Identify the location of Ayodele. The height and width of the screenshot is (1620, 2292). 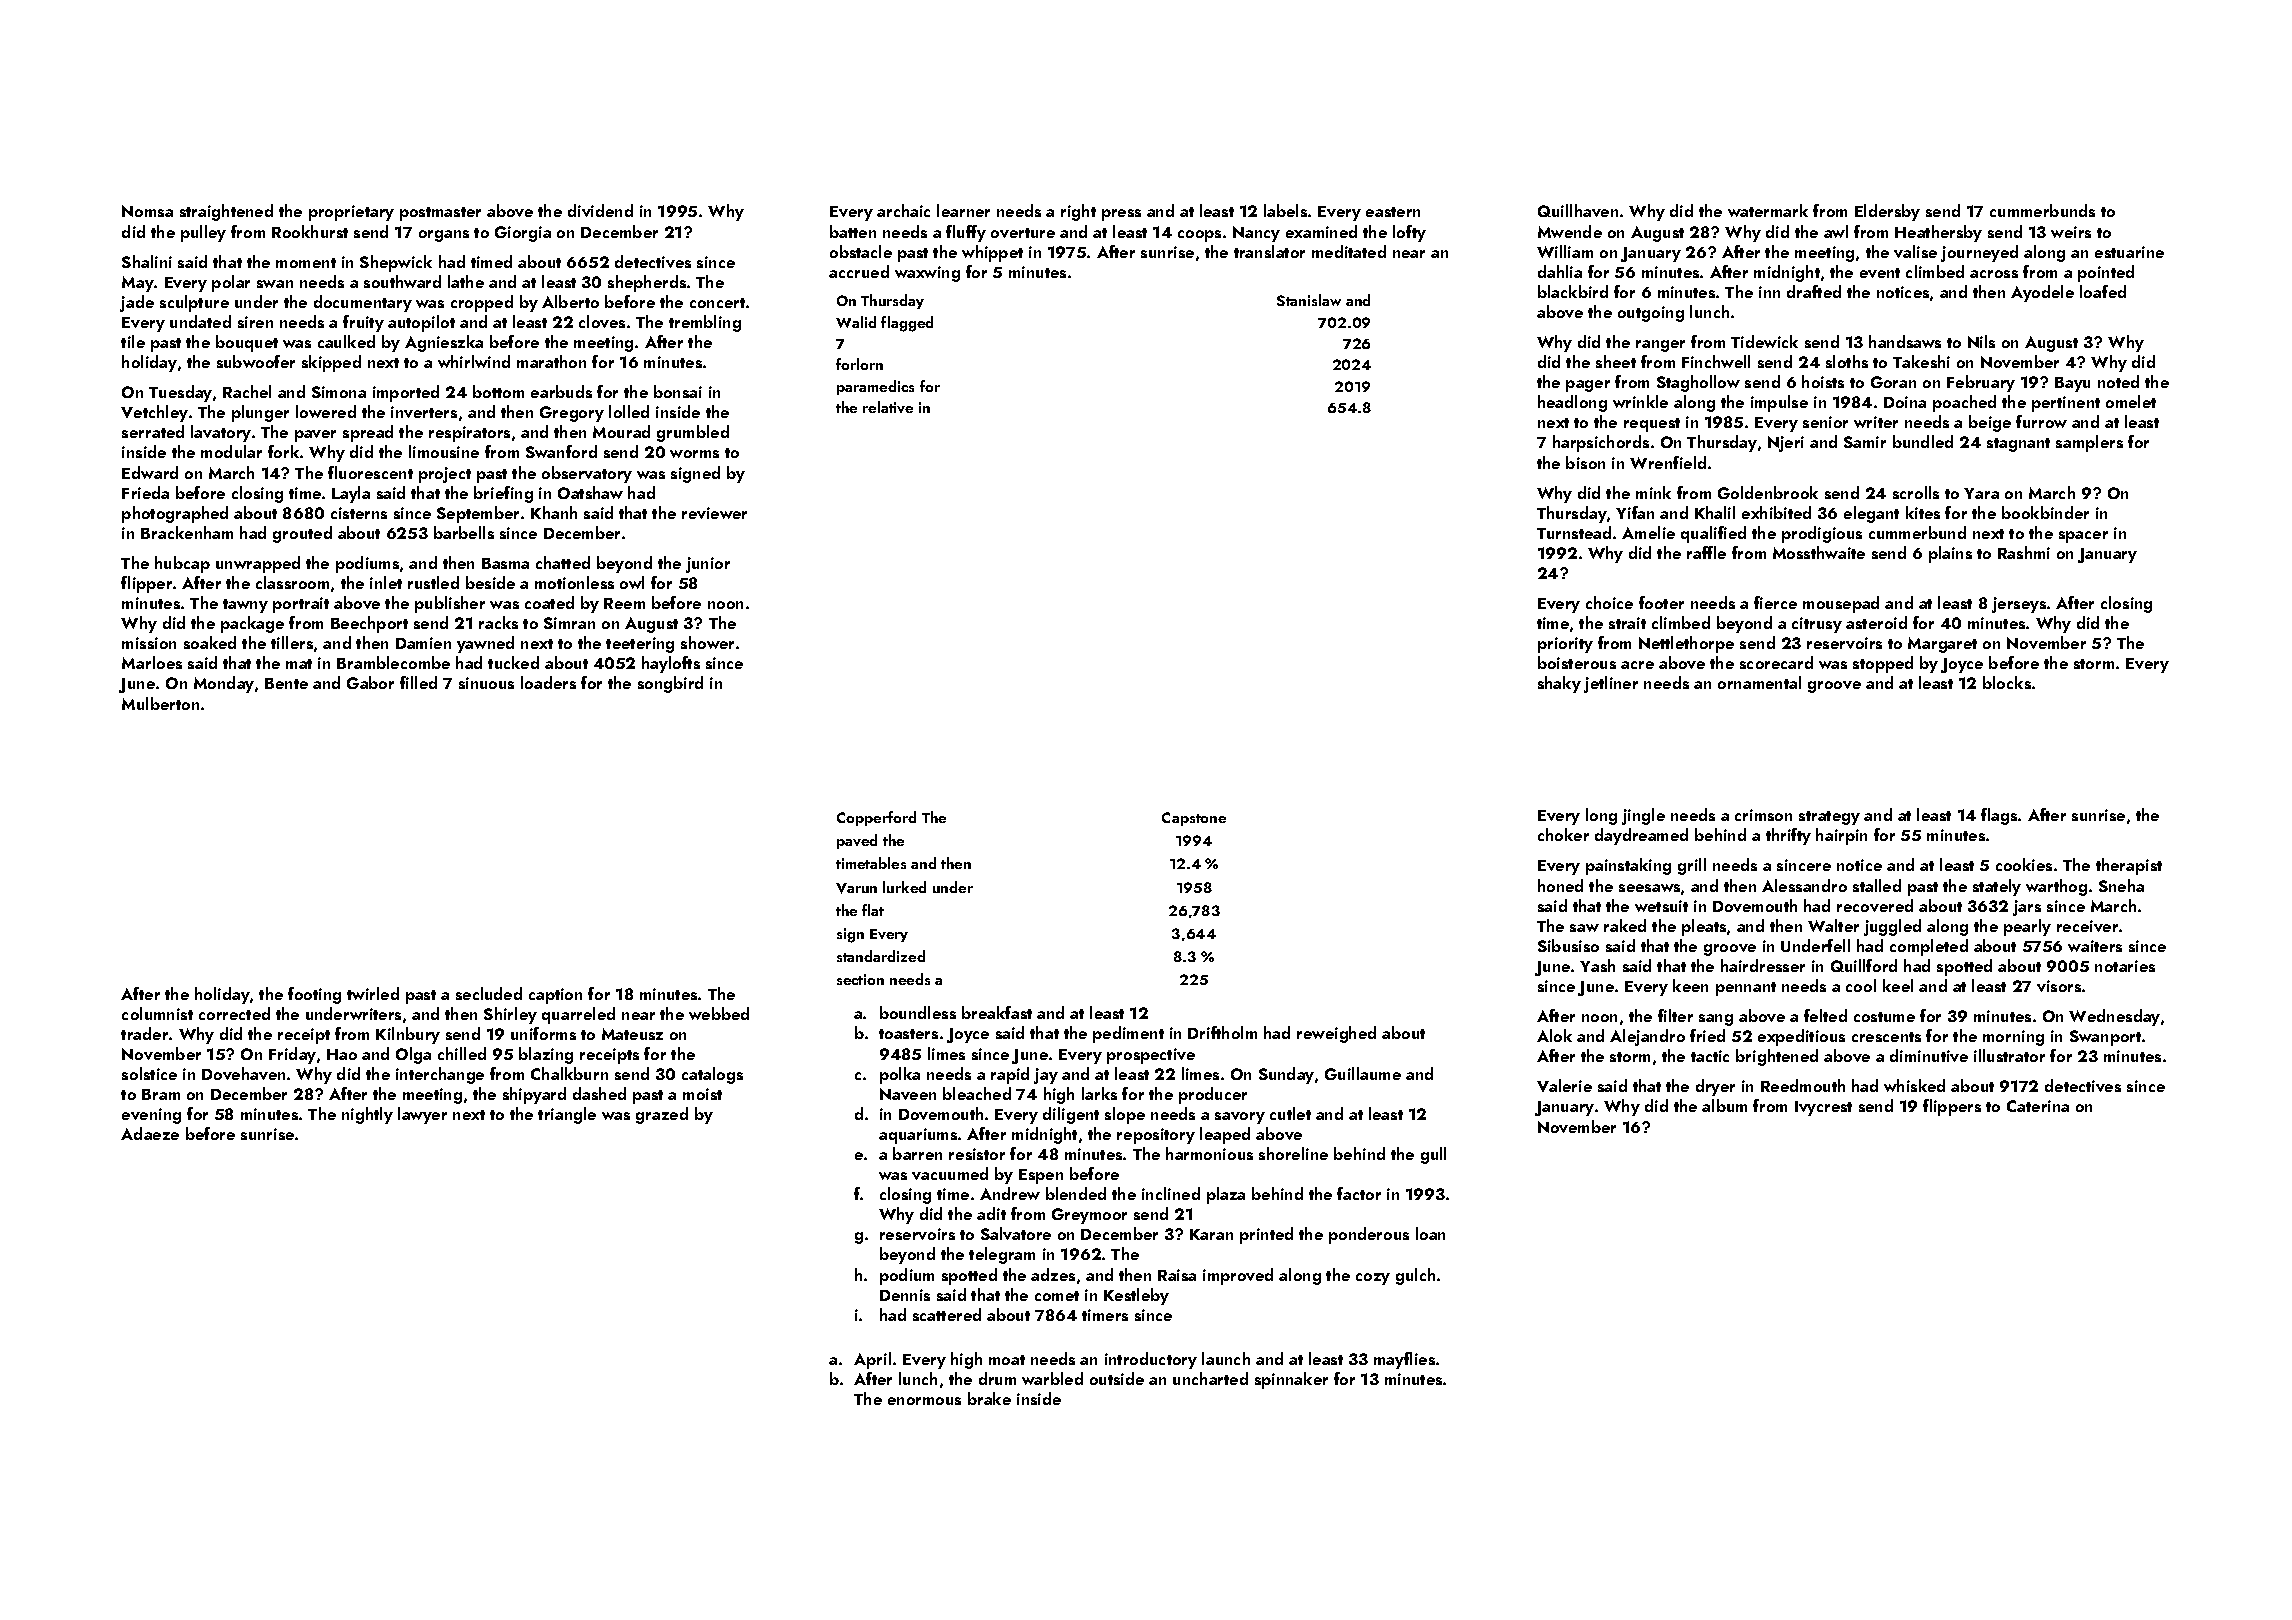
(2042, 293).
